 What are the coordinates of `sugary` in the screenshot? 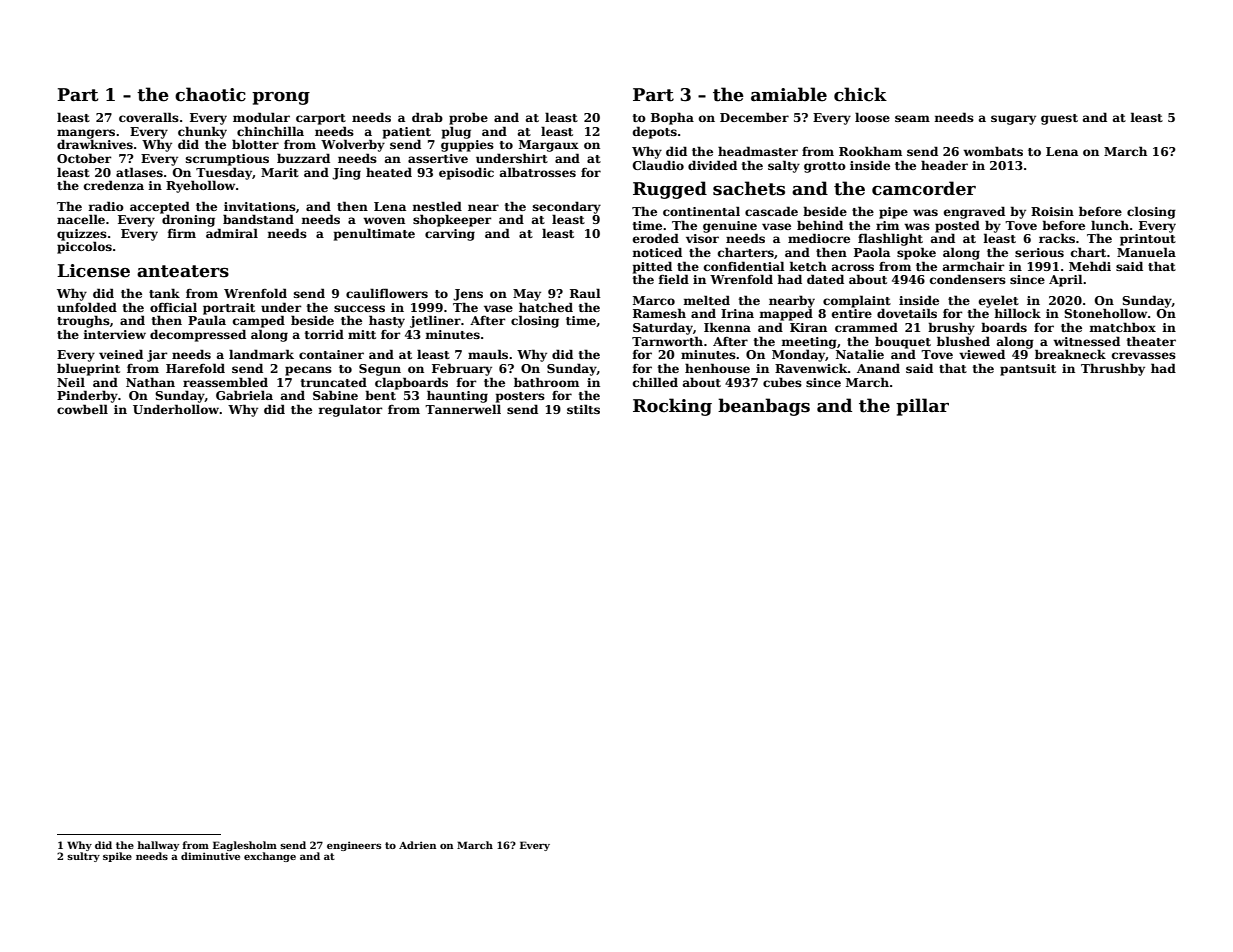 It's located at (1013, 120).
